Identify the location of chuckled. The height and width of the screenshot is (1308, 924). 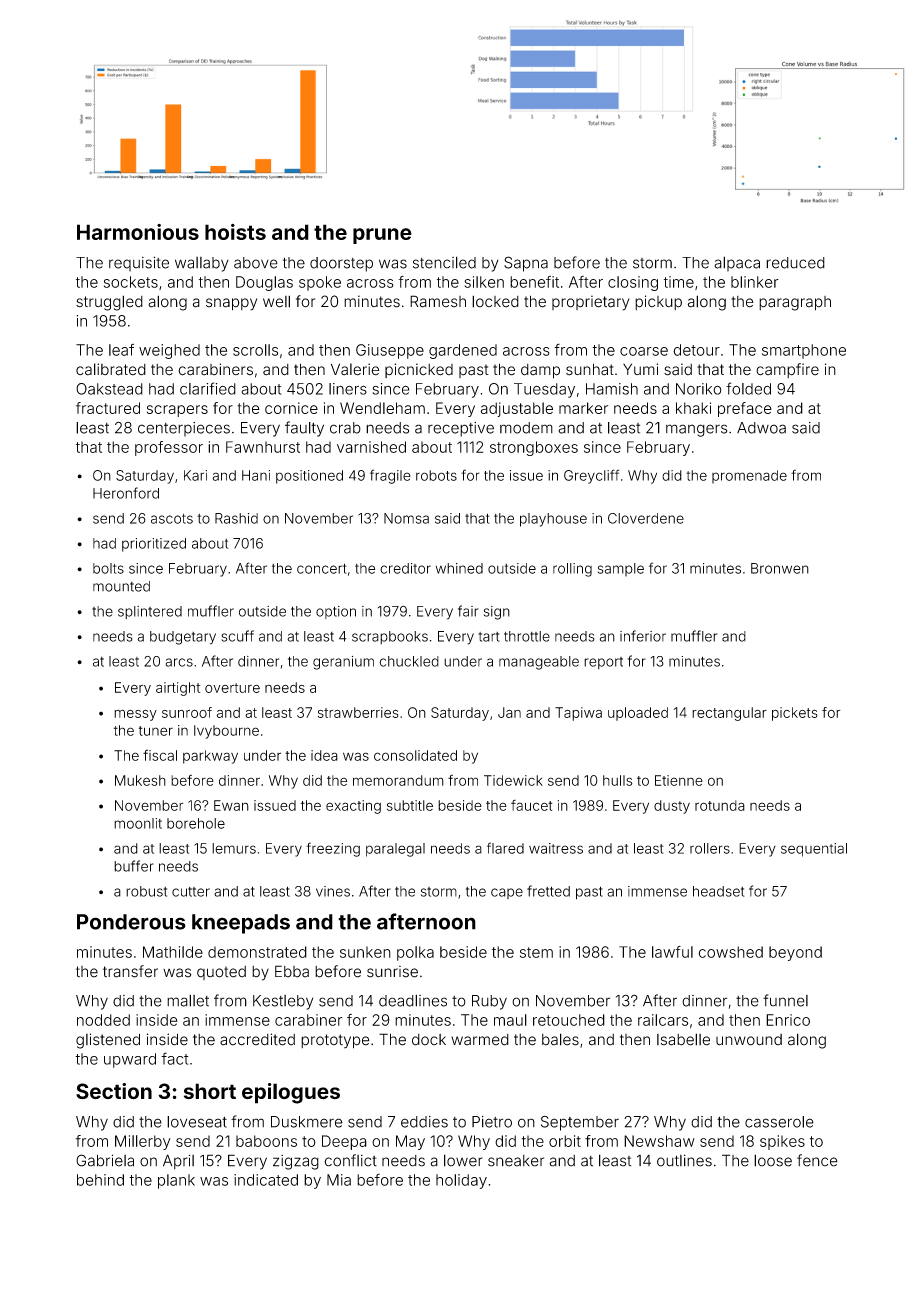
(409, 661).
